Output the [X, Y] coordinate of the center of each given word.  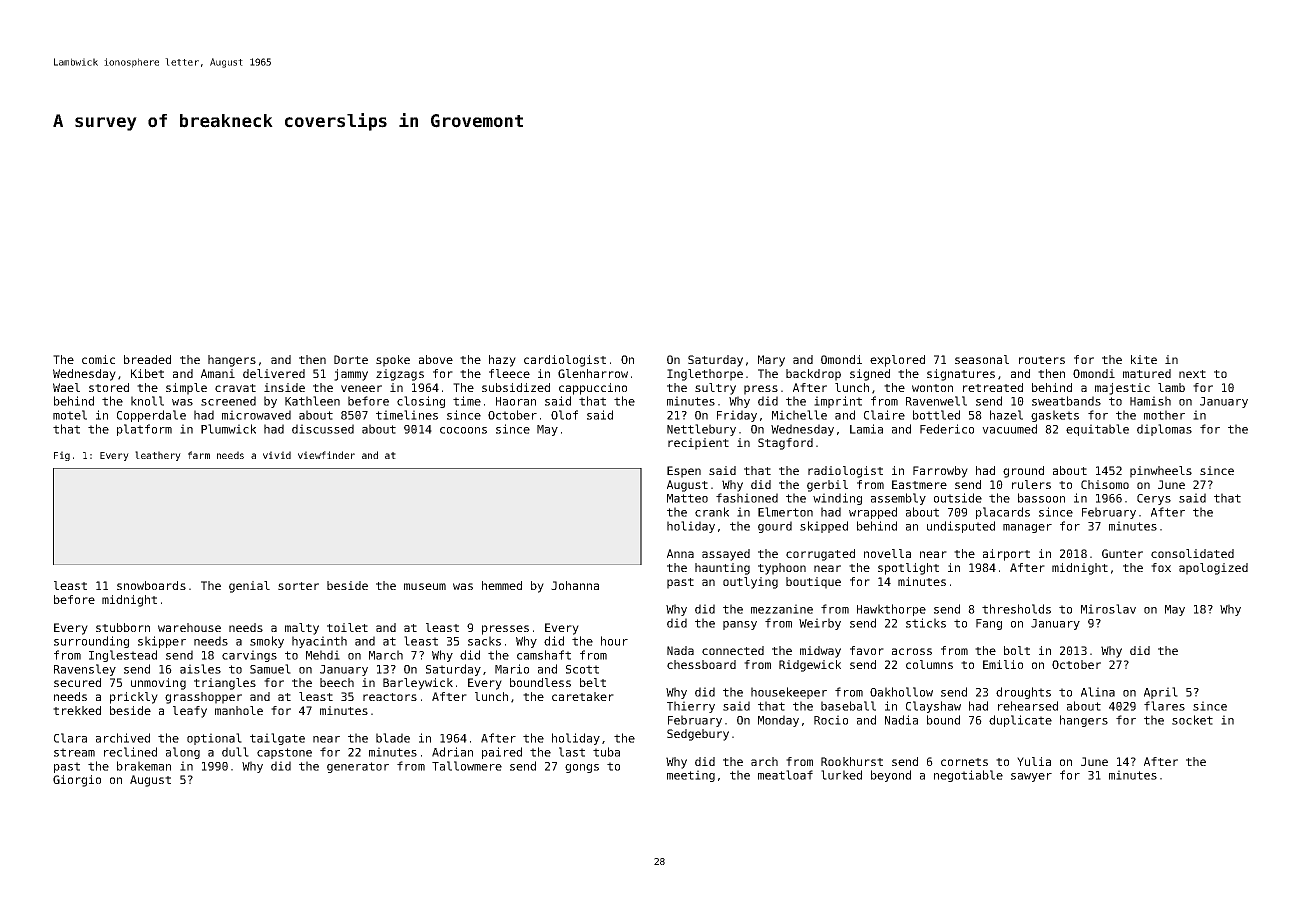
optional [214, 739]
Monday [778, 721]
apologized [1213, 569]
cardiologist [565, 361]
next [1192, 374]
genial [249, 587]
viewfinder [326, 455]
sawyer [1031, 777]
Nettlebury [701, 430]
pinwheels [1161, 472]
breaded [147, 359]
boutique [813, 583]
